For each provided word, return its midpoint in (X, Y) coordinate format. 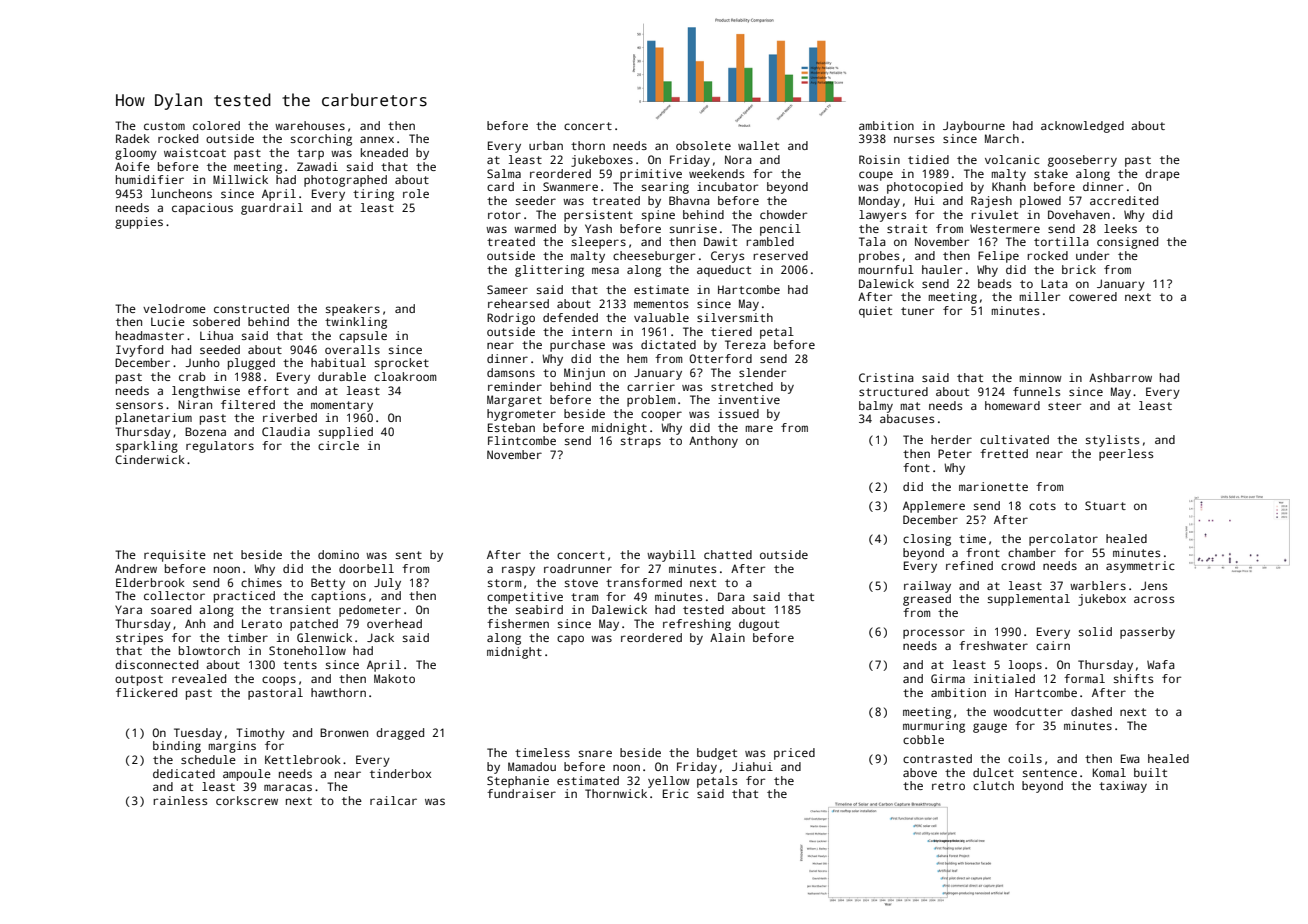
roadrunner (578, 568)
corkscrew (247, 800)
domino (338, 554)
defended (570, 317)
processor (934, 634)
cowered (1093, 296)
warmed (535, 228)
